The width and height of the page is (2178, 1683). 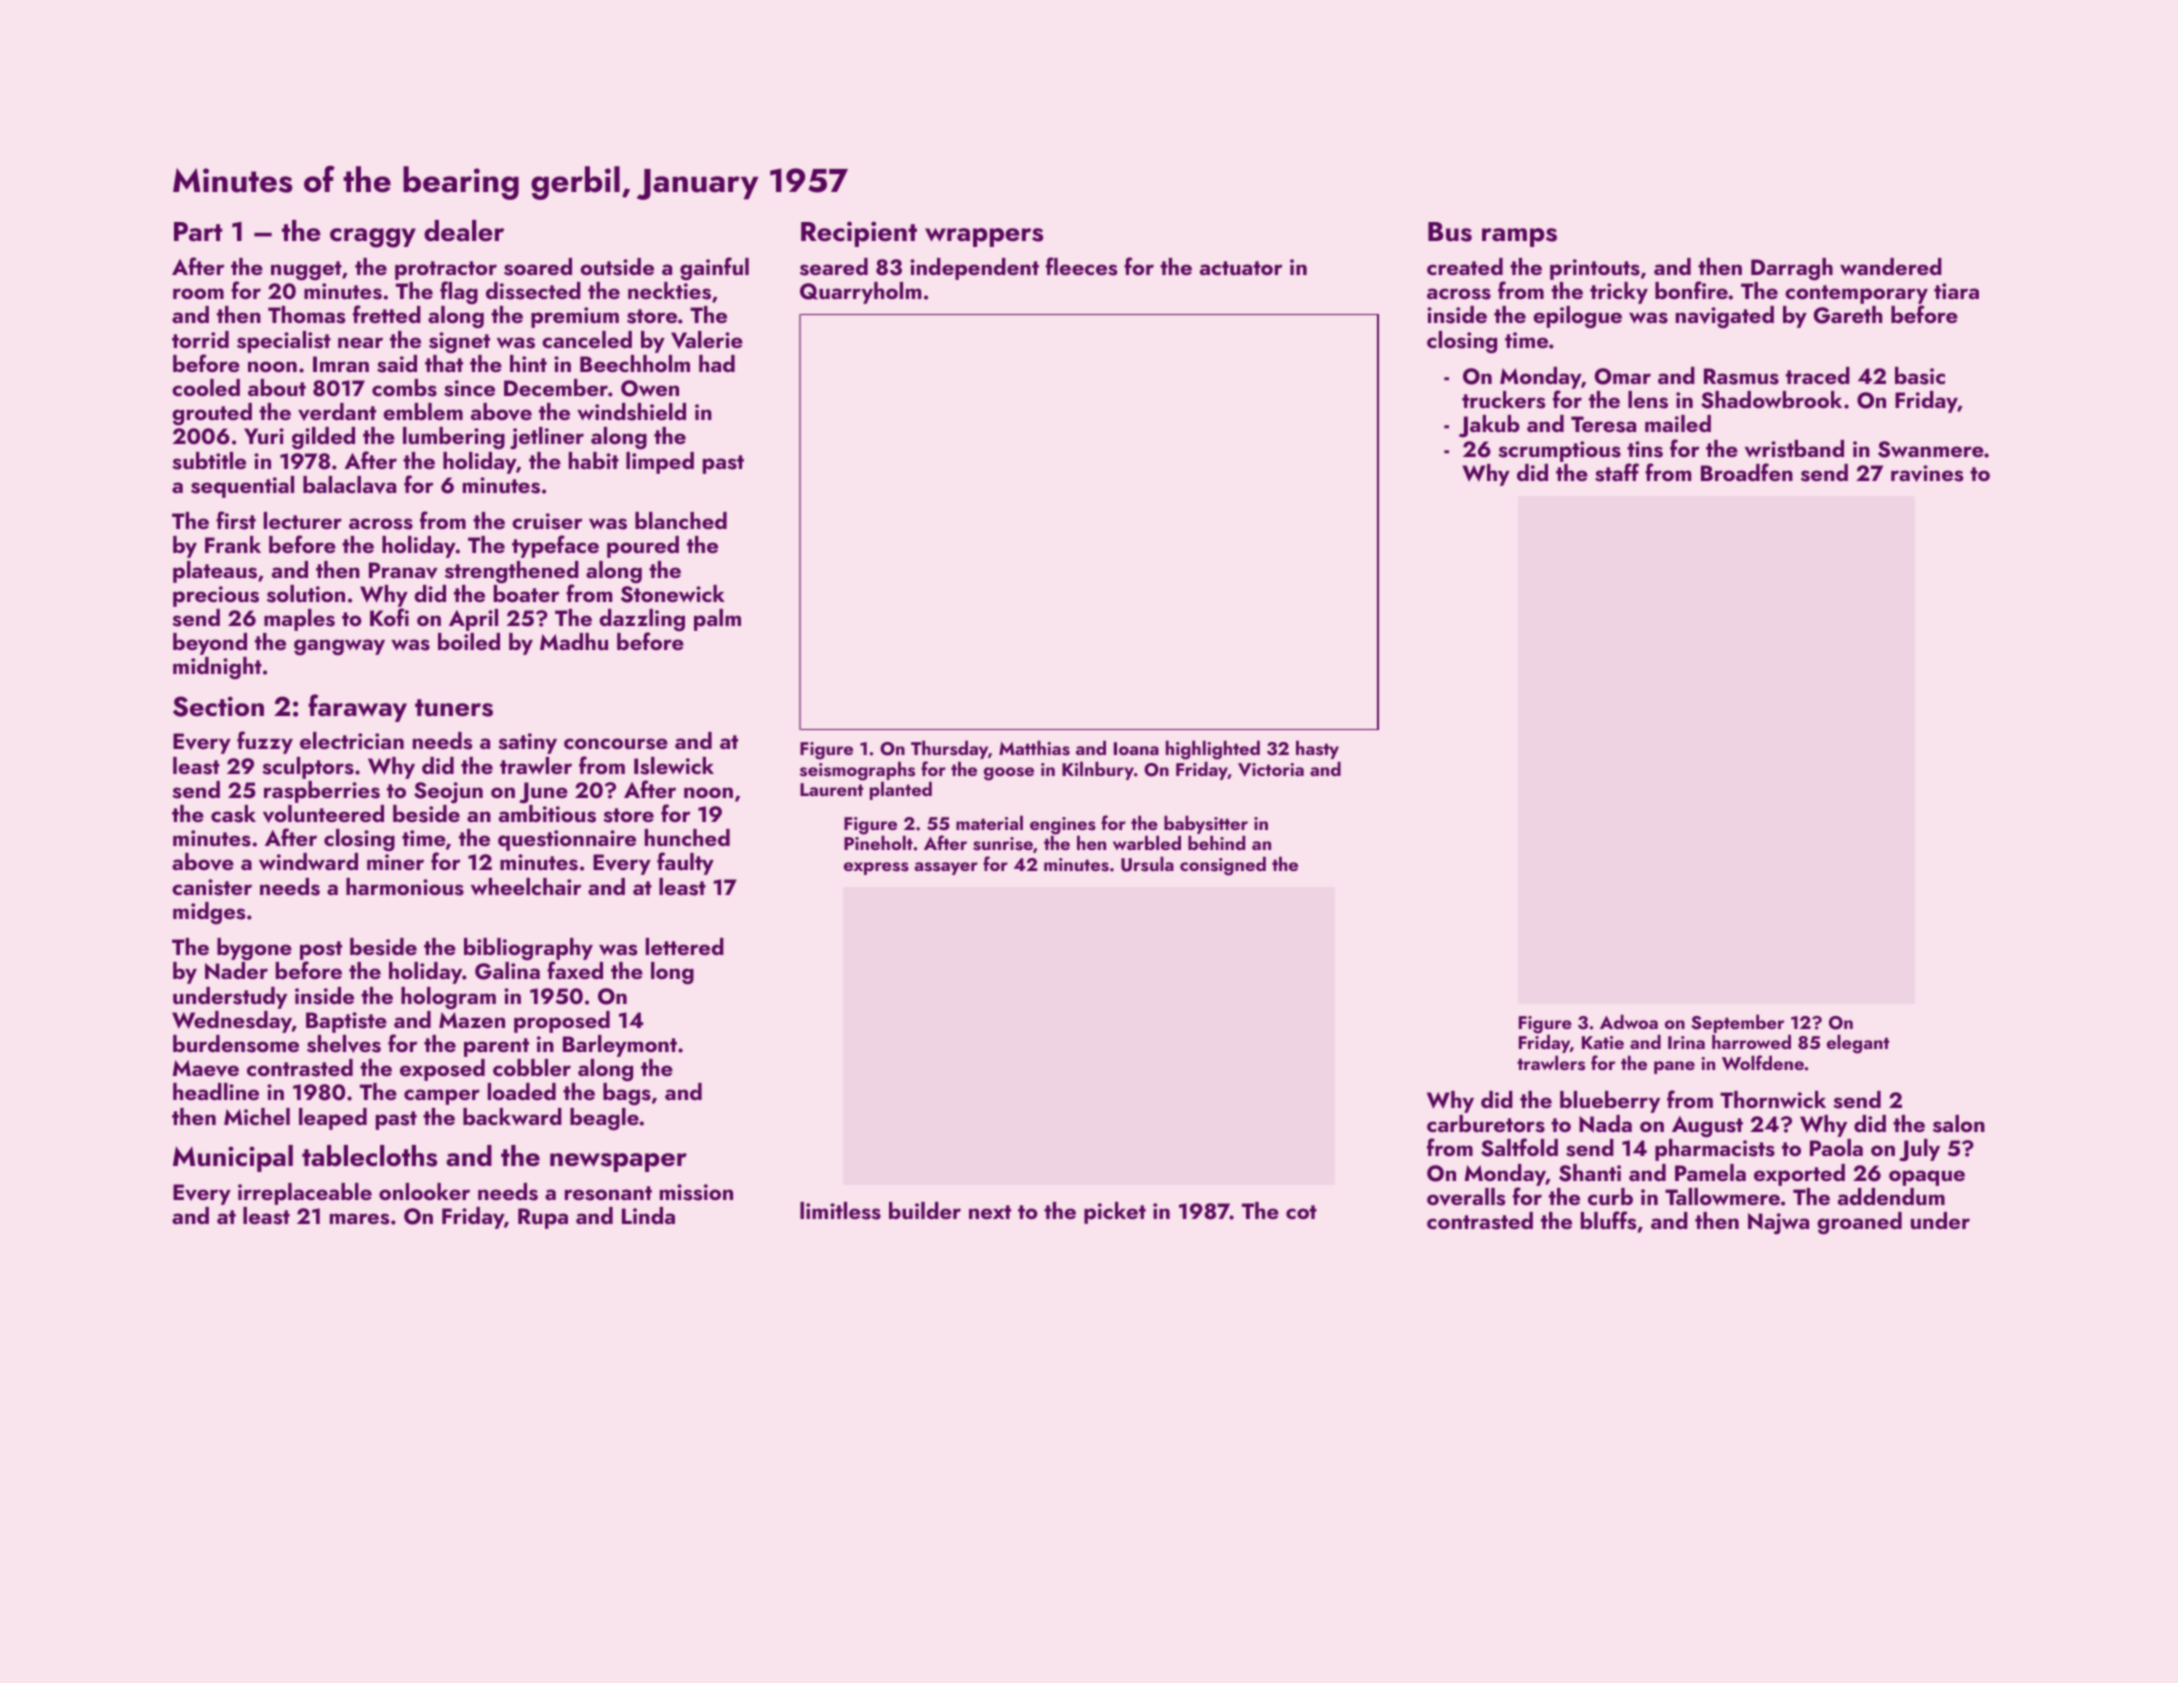 What do you see at coordinates (284, 342) in the page?
I see `specialist` at bounding box center [284, 342].
